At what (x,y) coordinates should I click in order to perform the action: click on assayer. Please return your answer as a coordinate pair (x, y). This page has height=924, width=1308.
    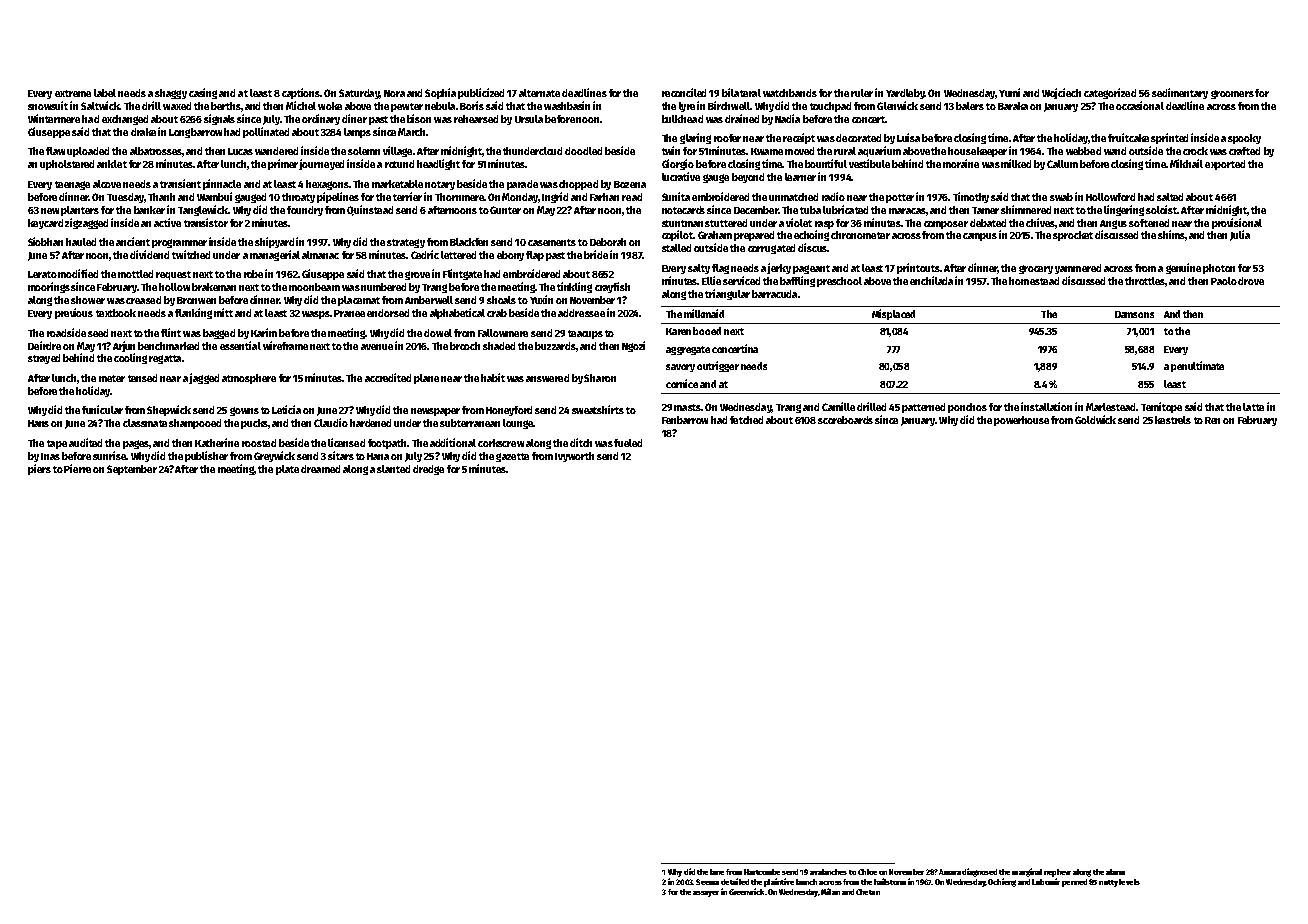
    Looking at the image, I should click on (706, 894).
